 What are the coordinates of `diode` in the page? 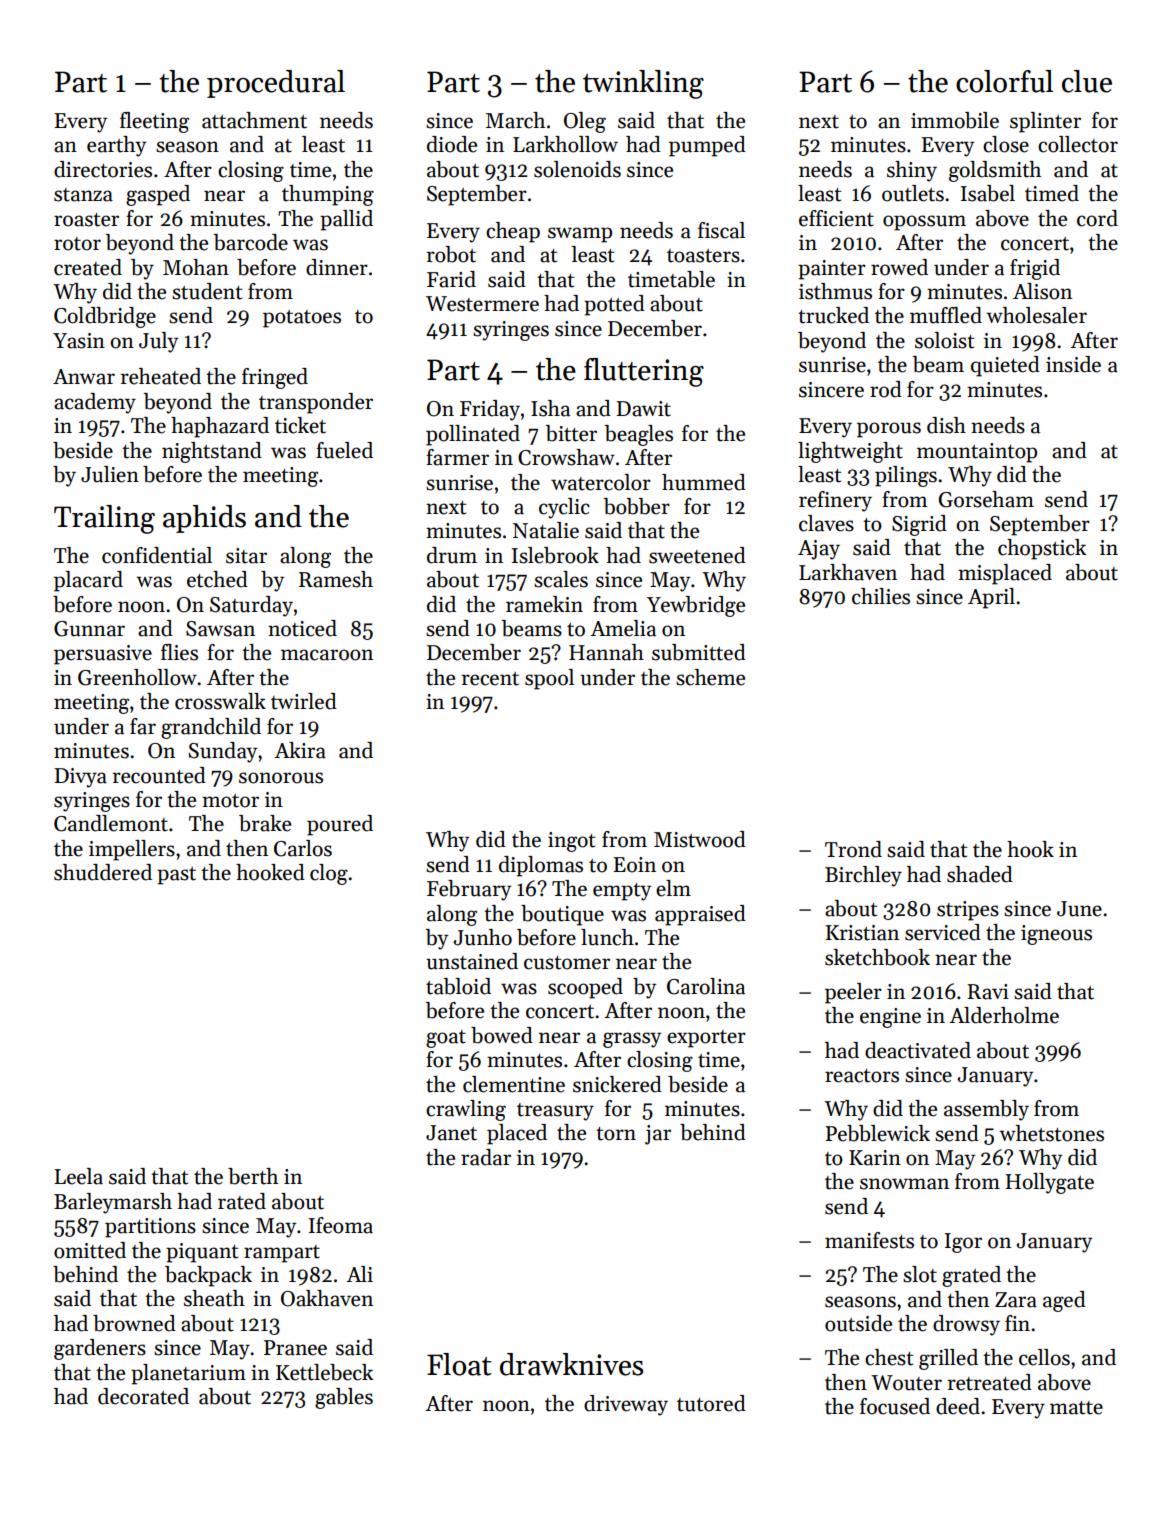 It's located at (452, 144).
